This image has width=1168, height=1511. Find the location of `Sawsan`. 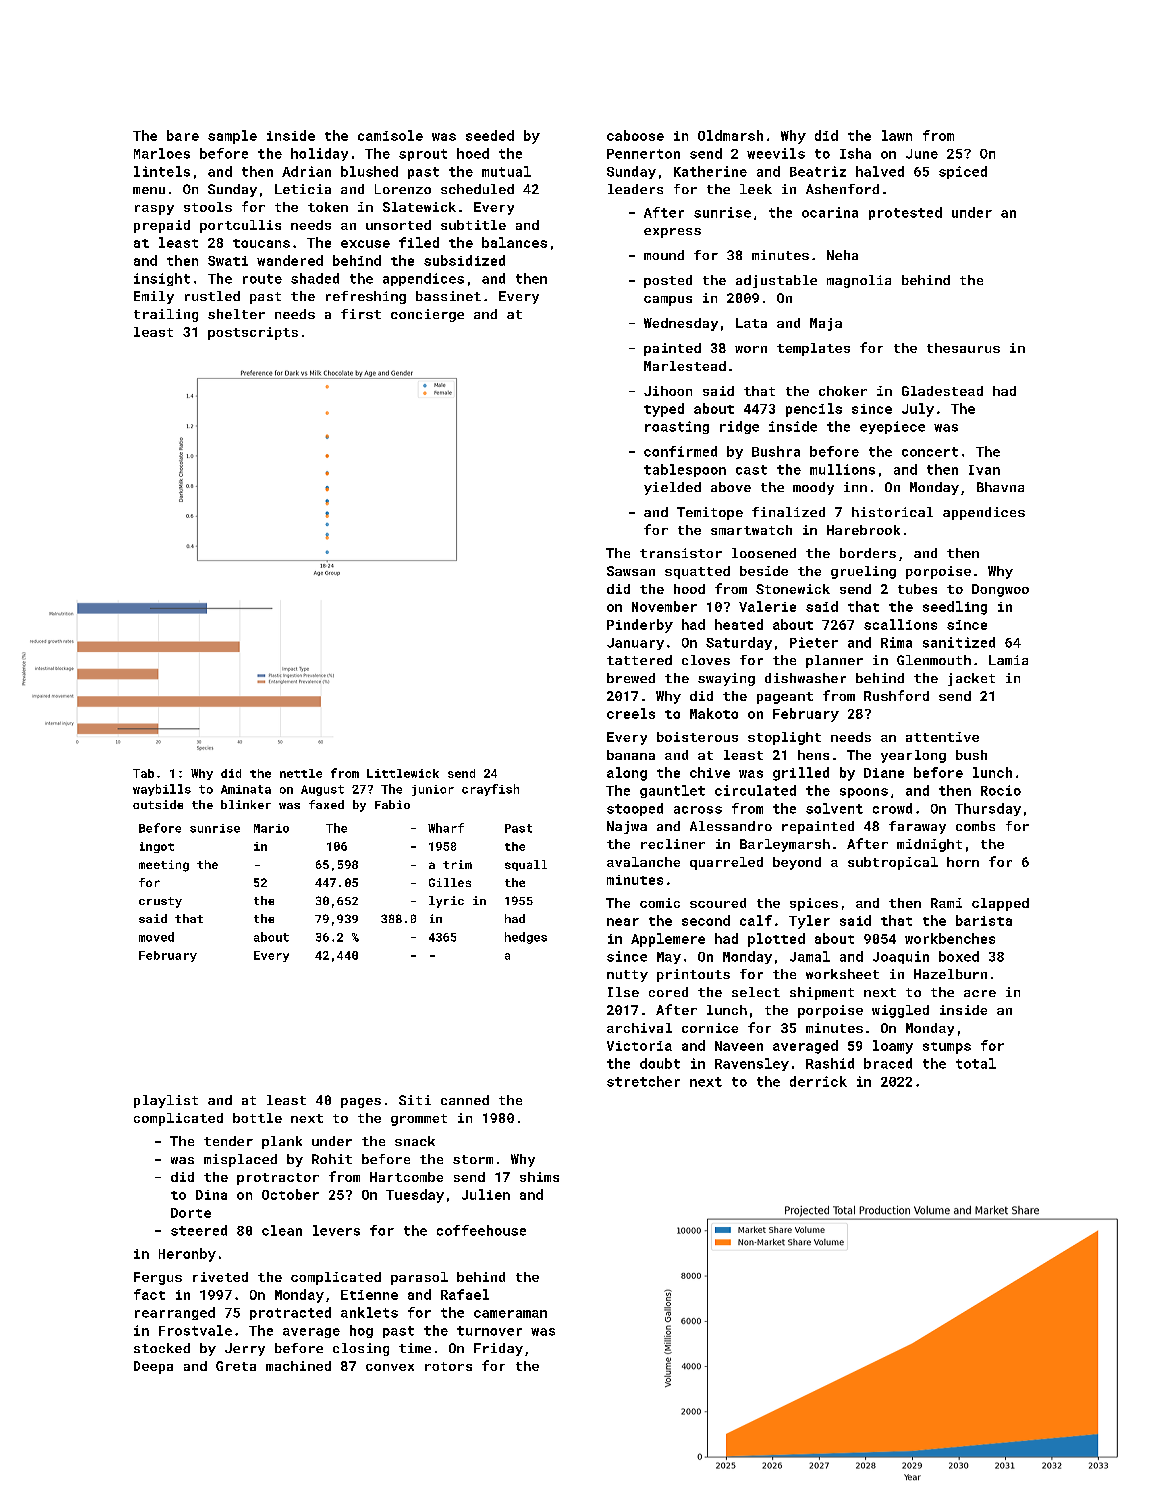

Sawsan is located at coordinates (631, 571).
